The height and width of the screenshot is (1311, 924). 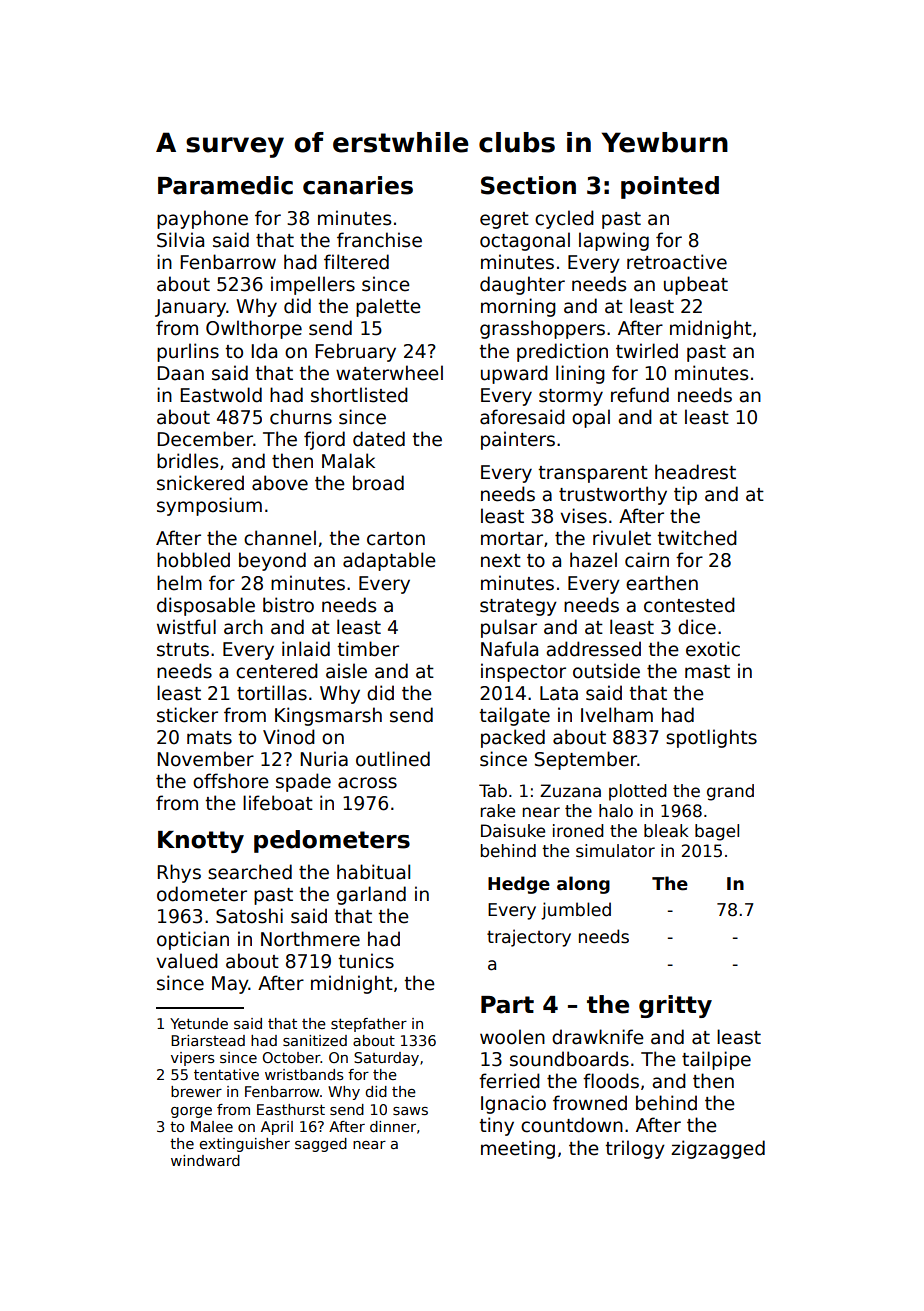 I want to click on Section, so click(x=528, y=185).
